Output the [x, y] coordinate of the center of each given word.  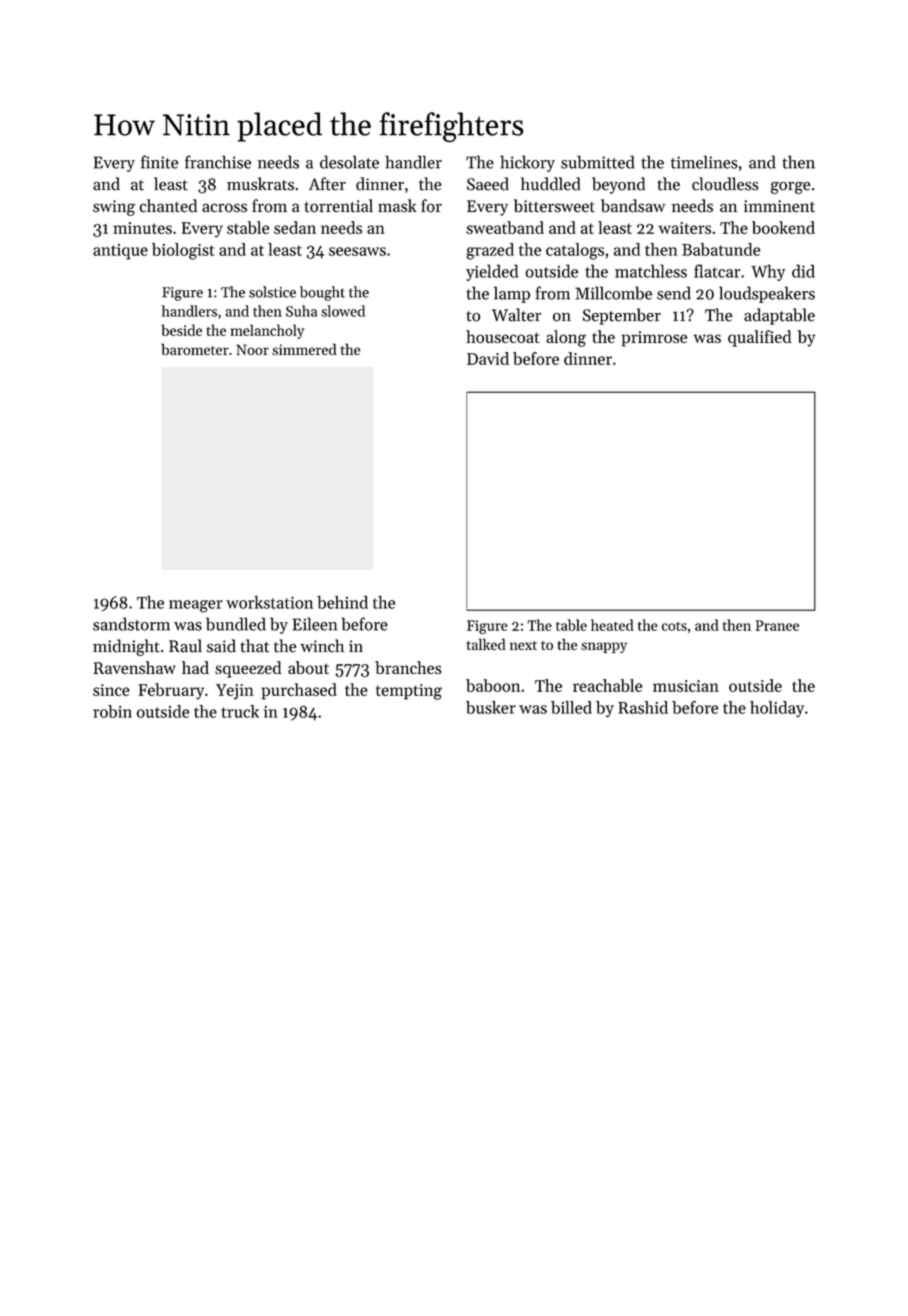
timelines [704, 162]
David [488, 358]
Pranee [777, 625]
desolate [349, 162]
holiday [777, 709]
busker [491, 707]
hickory [527, 163]
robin [112, 711]
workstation [269, 602]
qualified [760, 338]
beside [182, 330]
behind [342, 602]
